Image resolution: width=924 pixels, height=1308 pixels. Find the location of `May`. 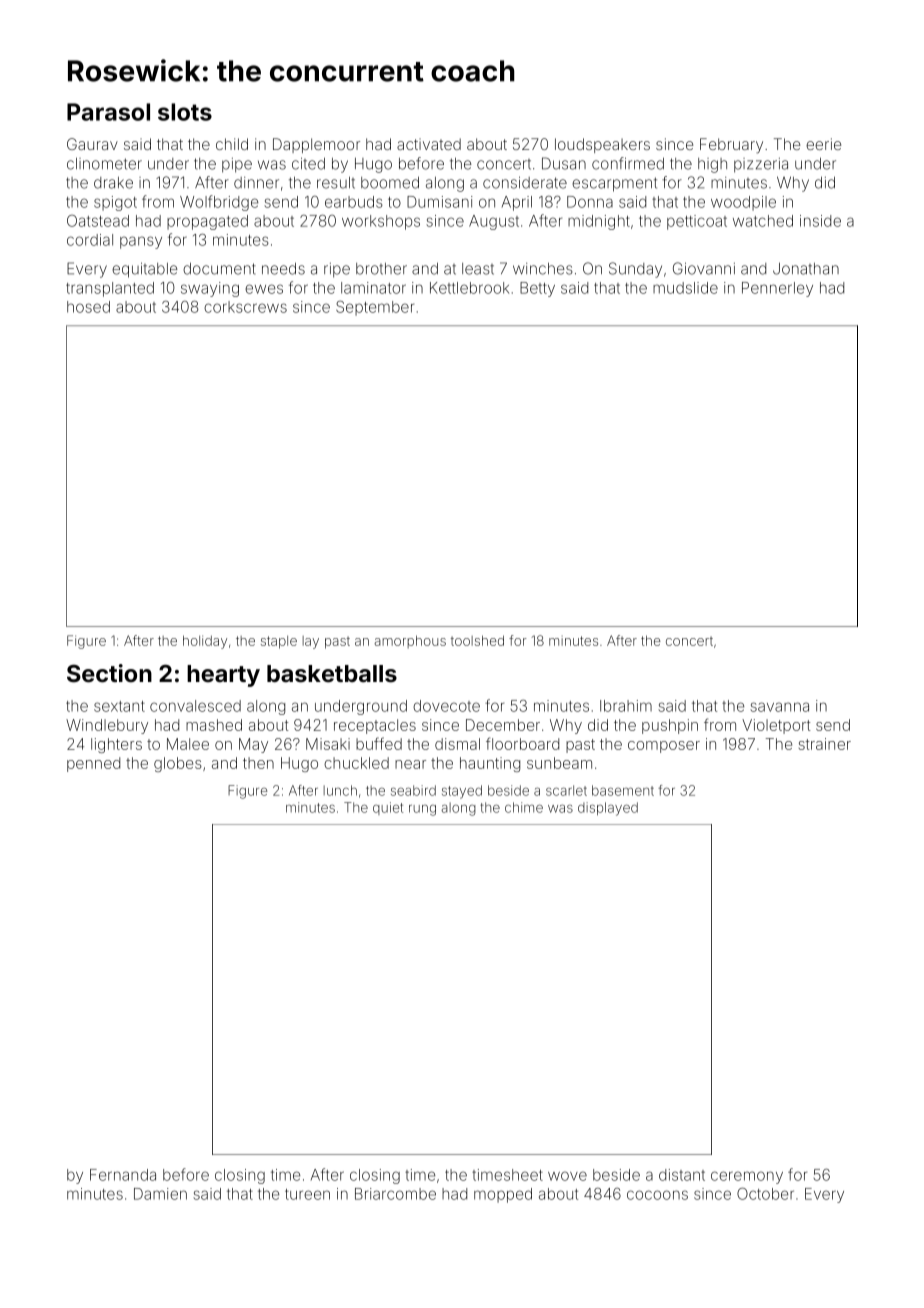

May is located at coordinates (253, 745).
